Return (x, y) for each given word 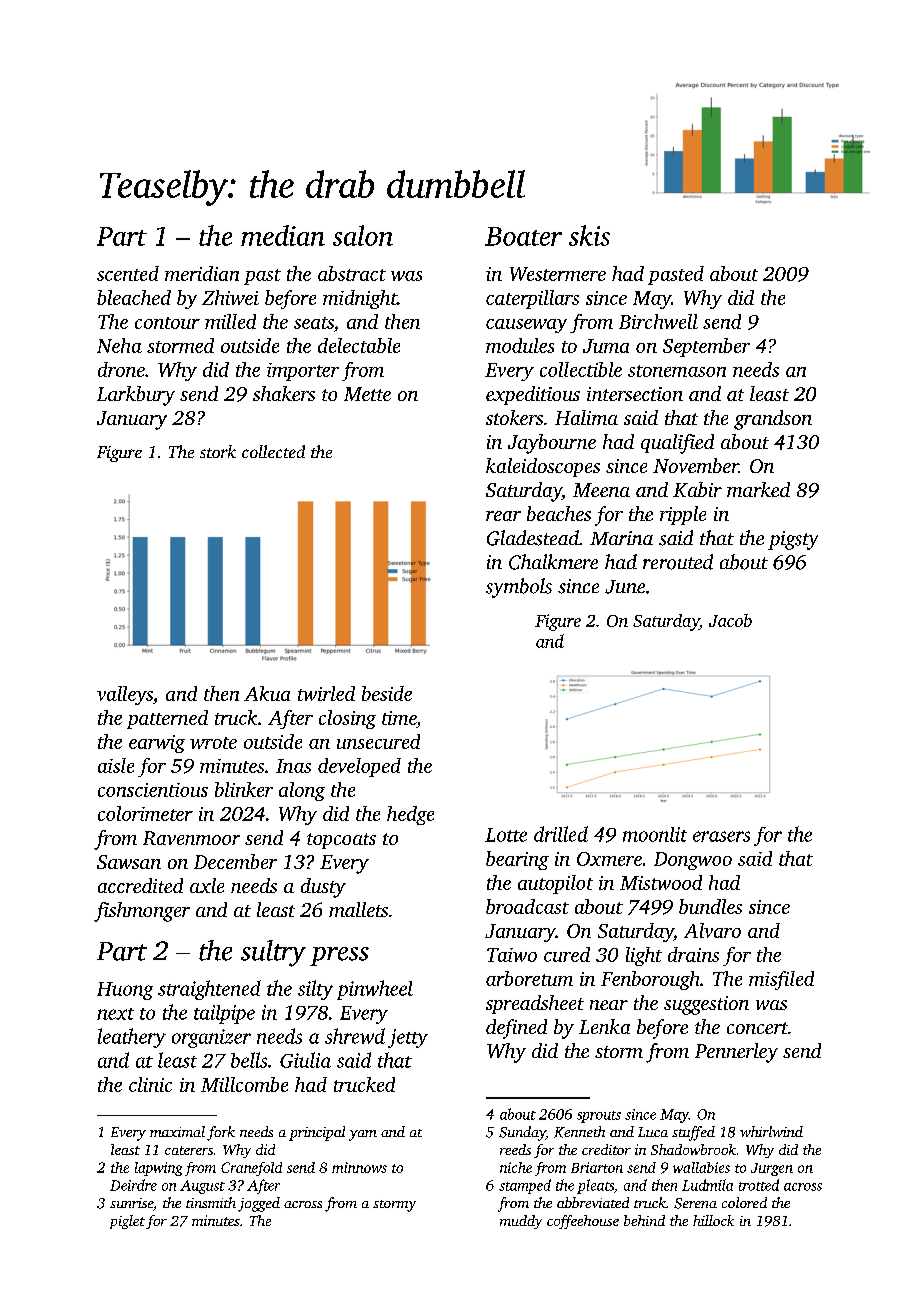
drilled (561, 834)
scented (128, 273)
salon (363, 235)
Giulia (305, 1060)
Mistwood (661, 882)
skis (589, 235)
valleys (125, 695)
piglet (127, 1222)
